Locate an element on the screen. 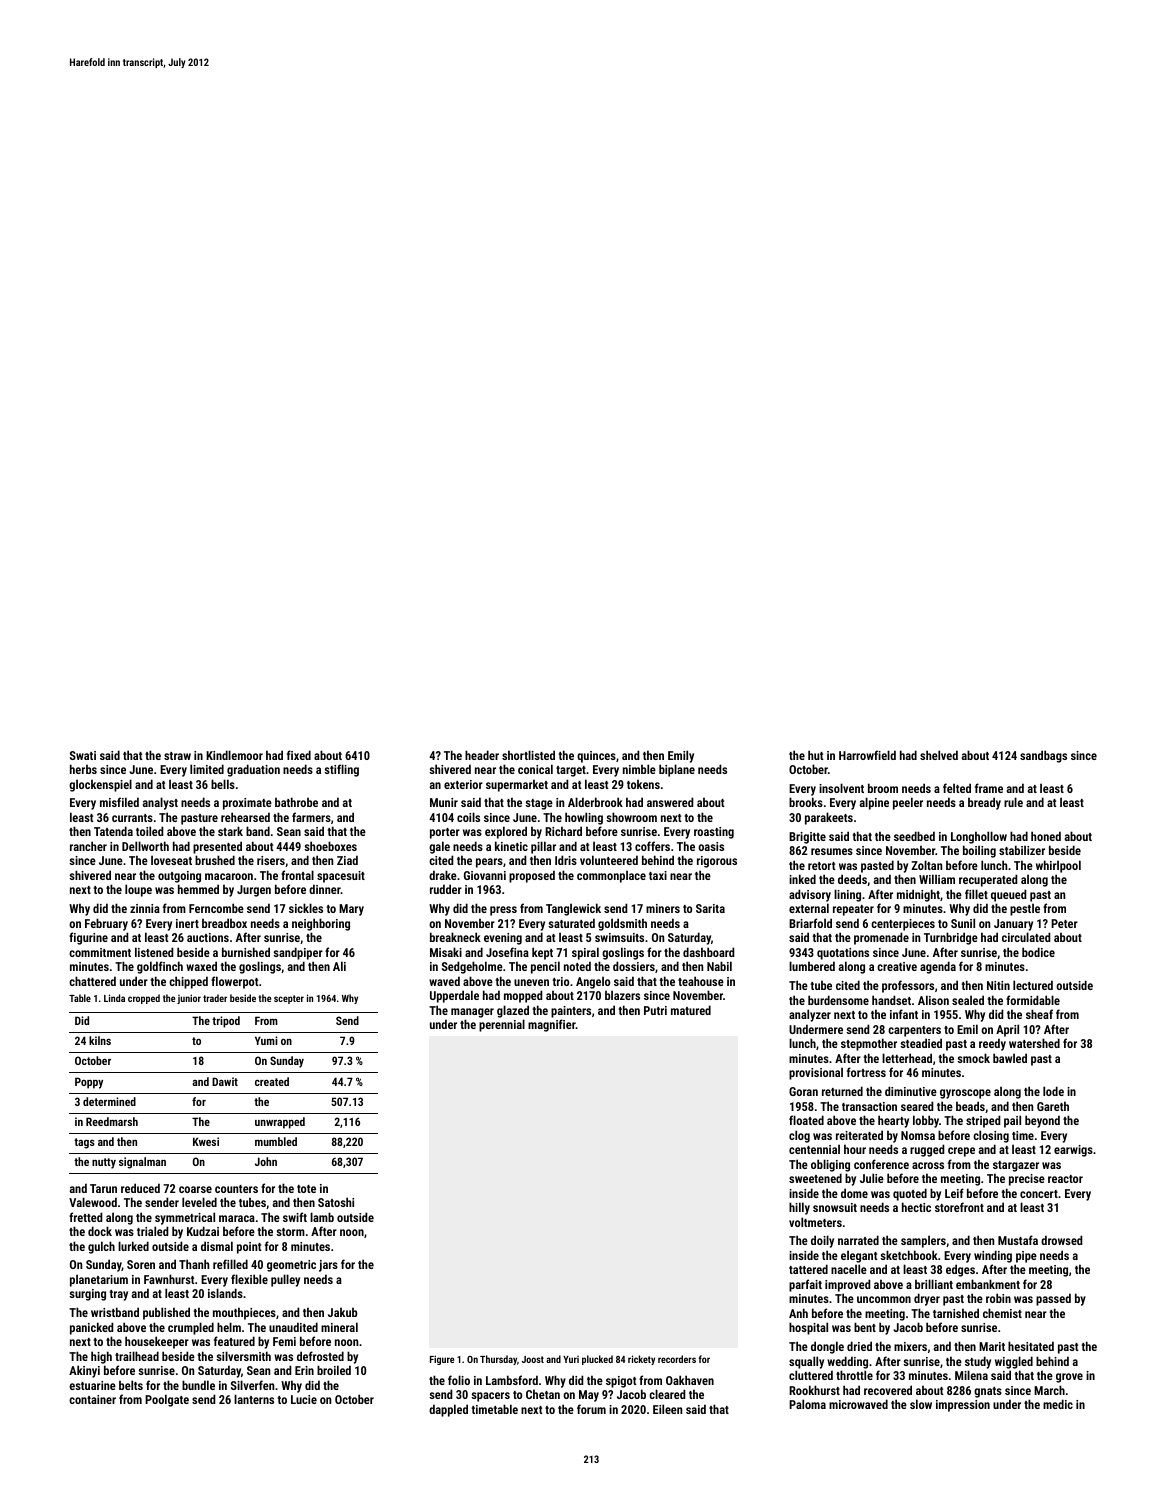  header is located at coordinates (482, 755).
